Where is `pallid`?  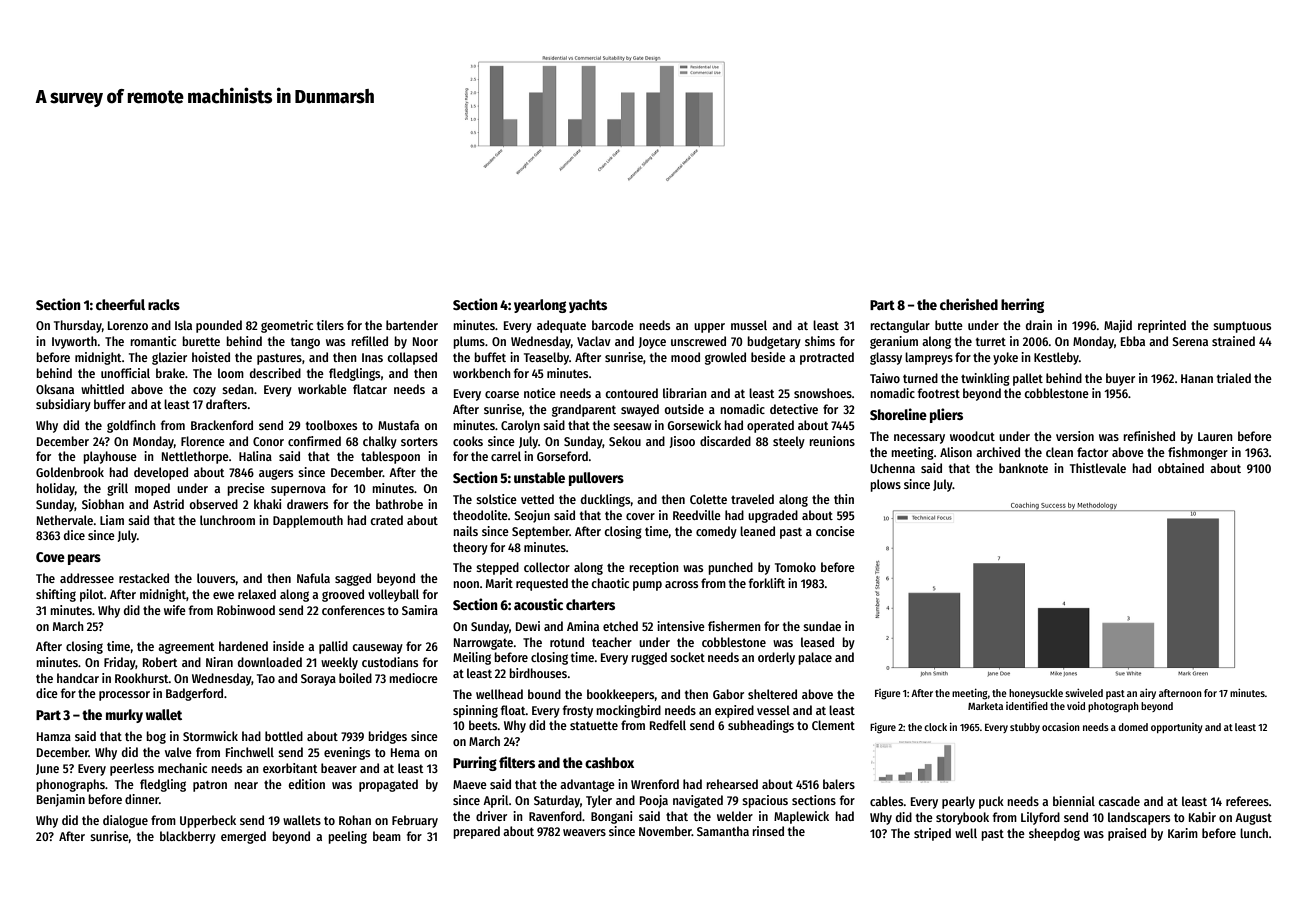
pallid is located at coordinates (333, 647).
